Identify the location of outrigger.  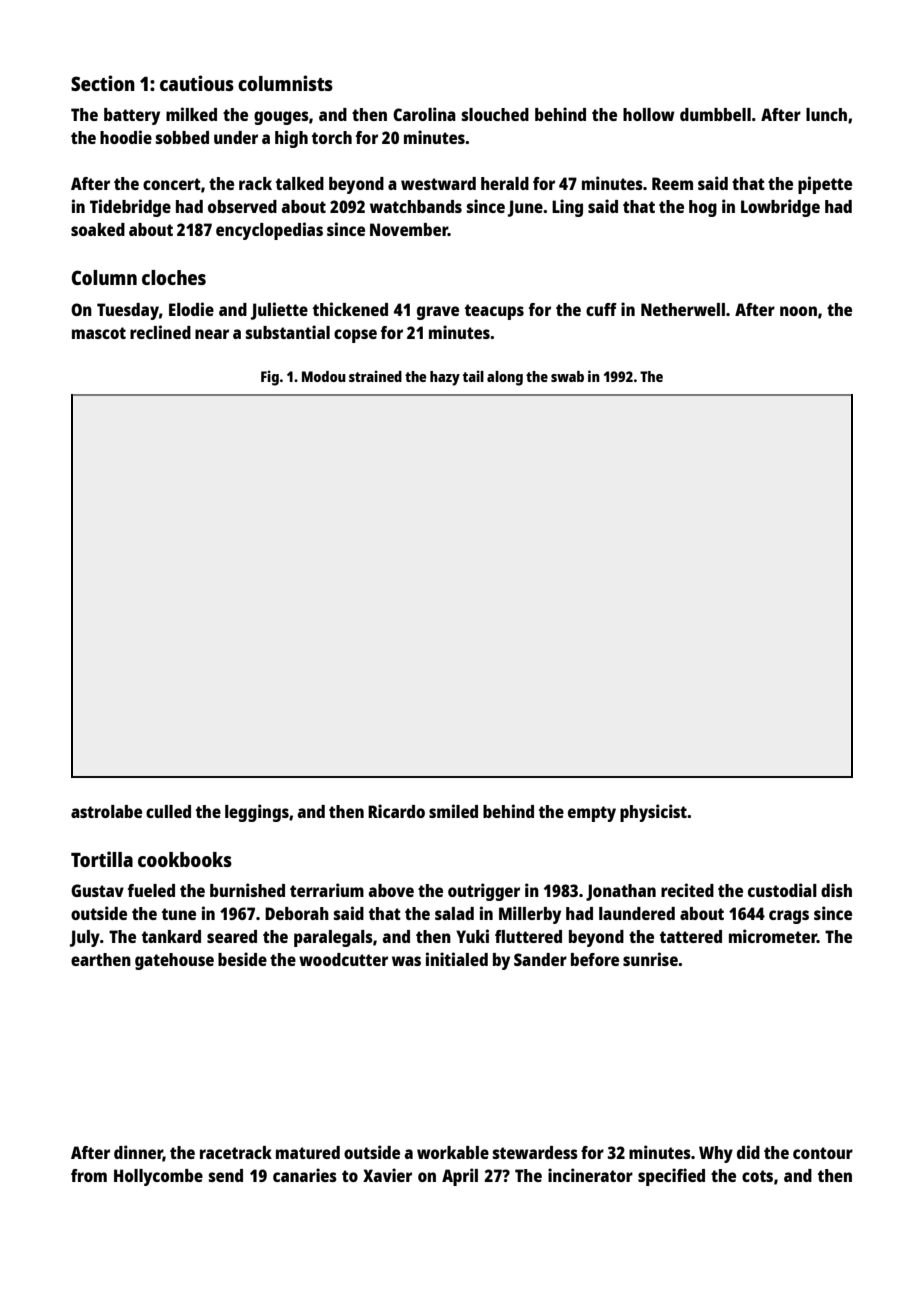
(484, 892).
